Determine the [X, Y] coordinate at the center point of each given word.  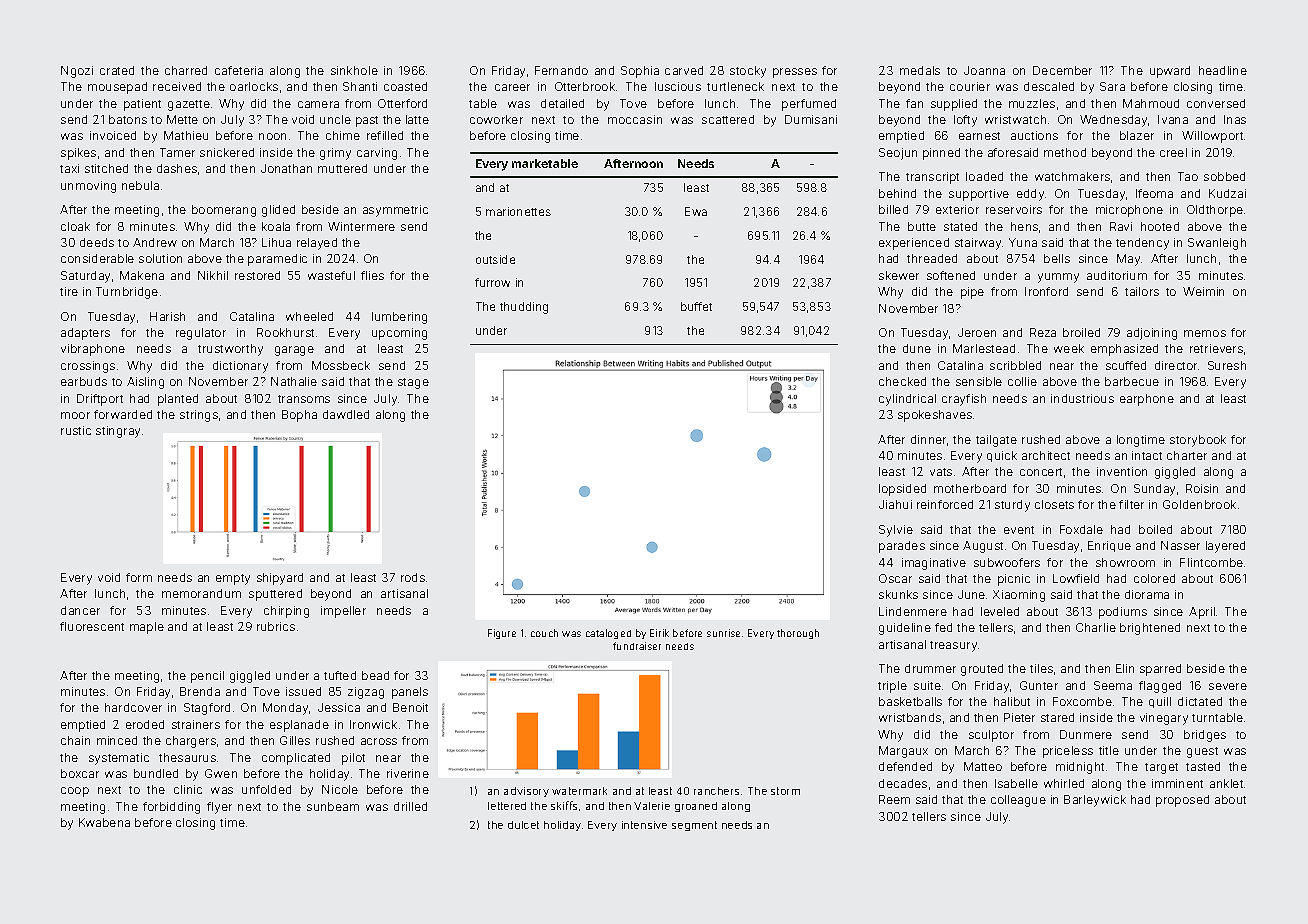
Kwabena [104, 822]
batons [128, 119]
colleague [1018, 801]
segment [694, 826]
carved [684, 70]
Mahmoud [1151, 103]
